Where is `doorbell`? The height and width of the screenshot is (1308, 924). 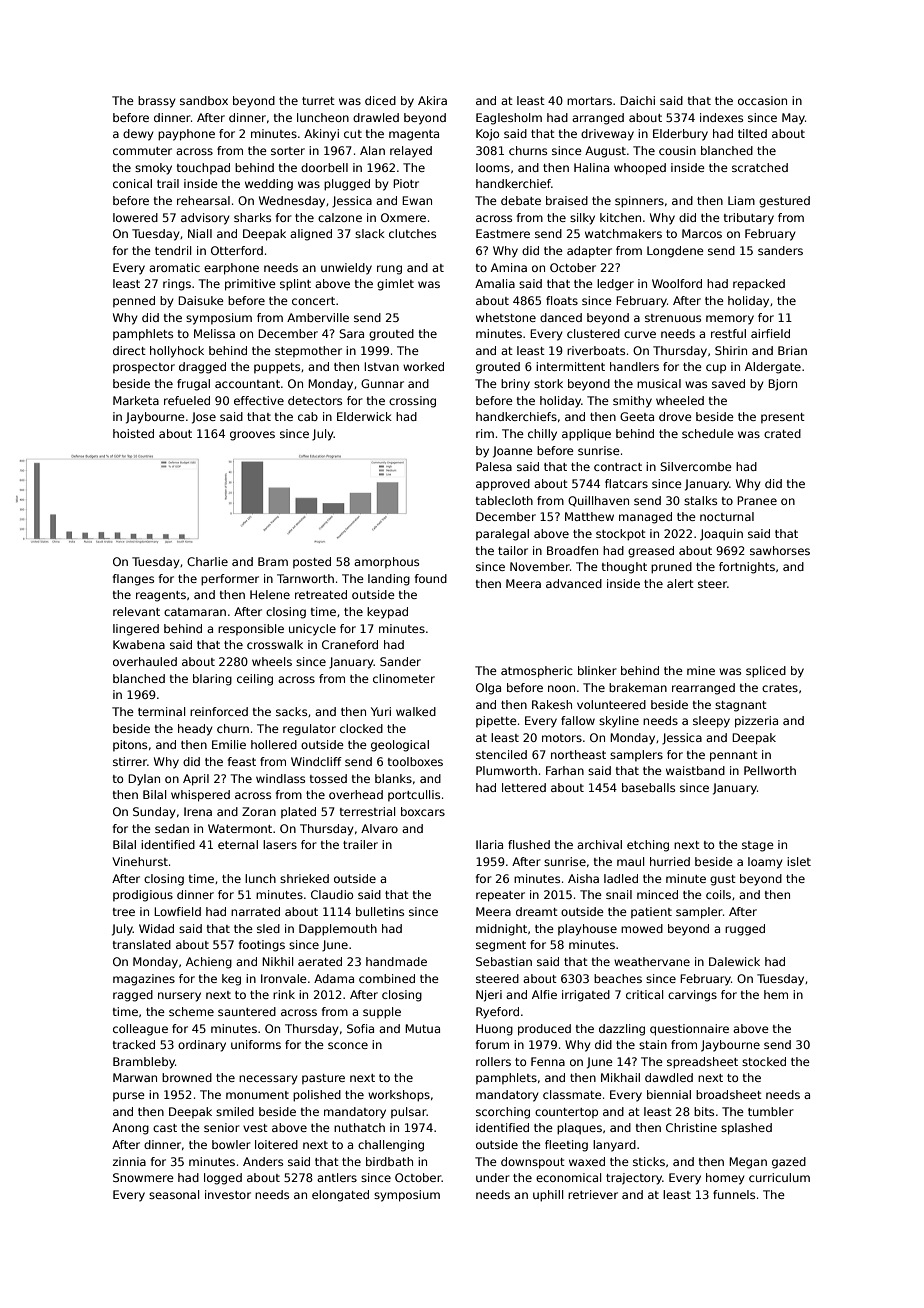
doorbell is located at coordinates (324, 167).
